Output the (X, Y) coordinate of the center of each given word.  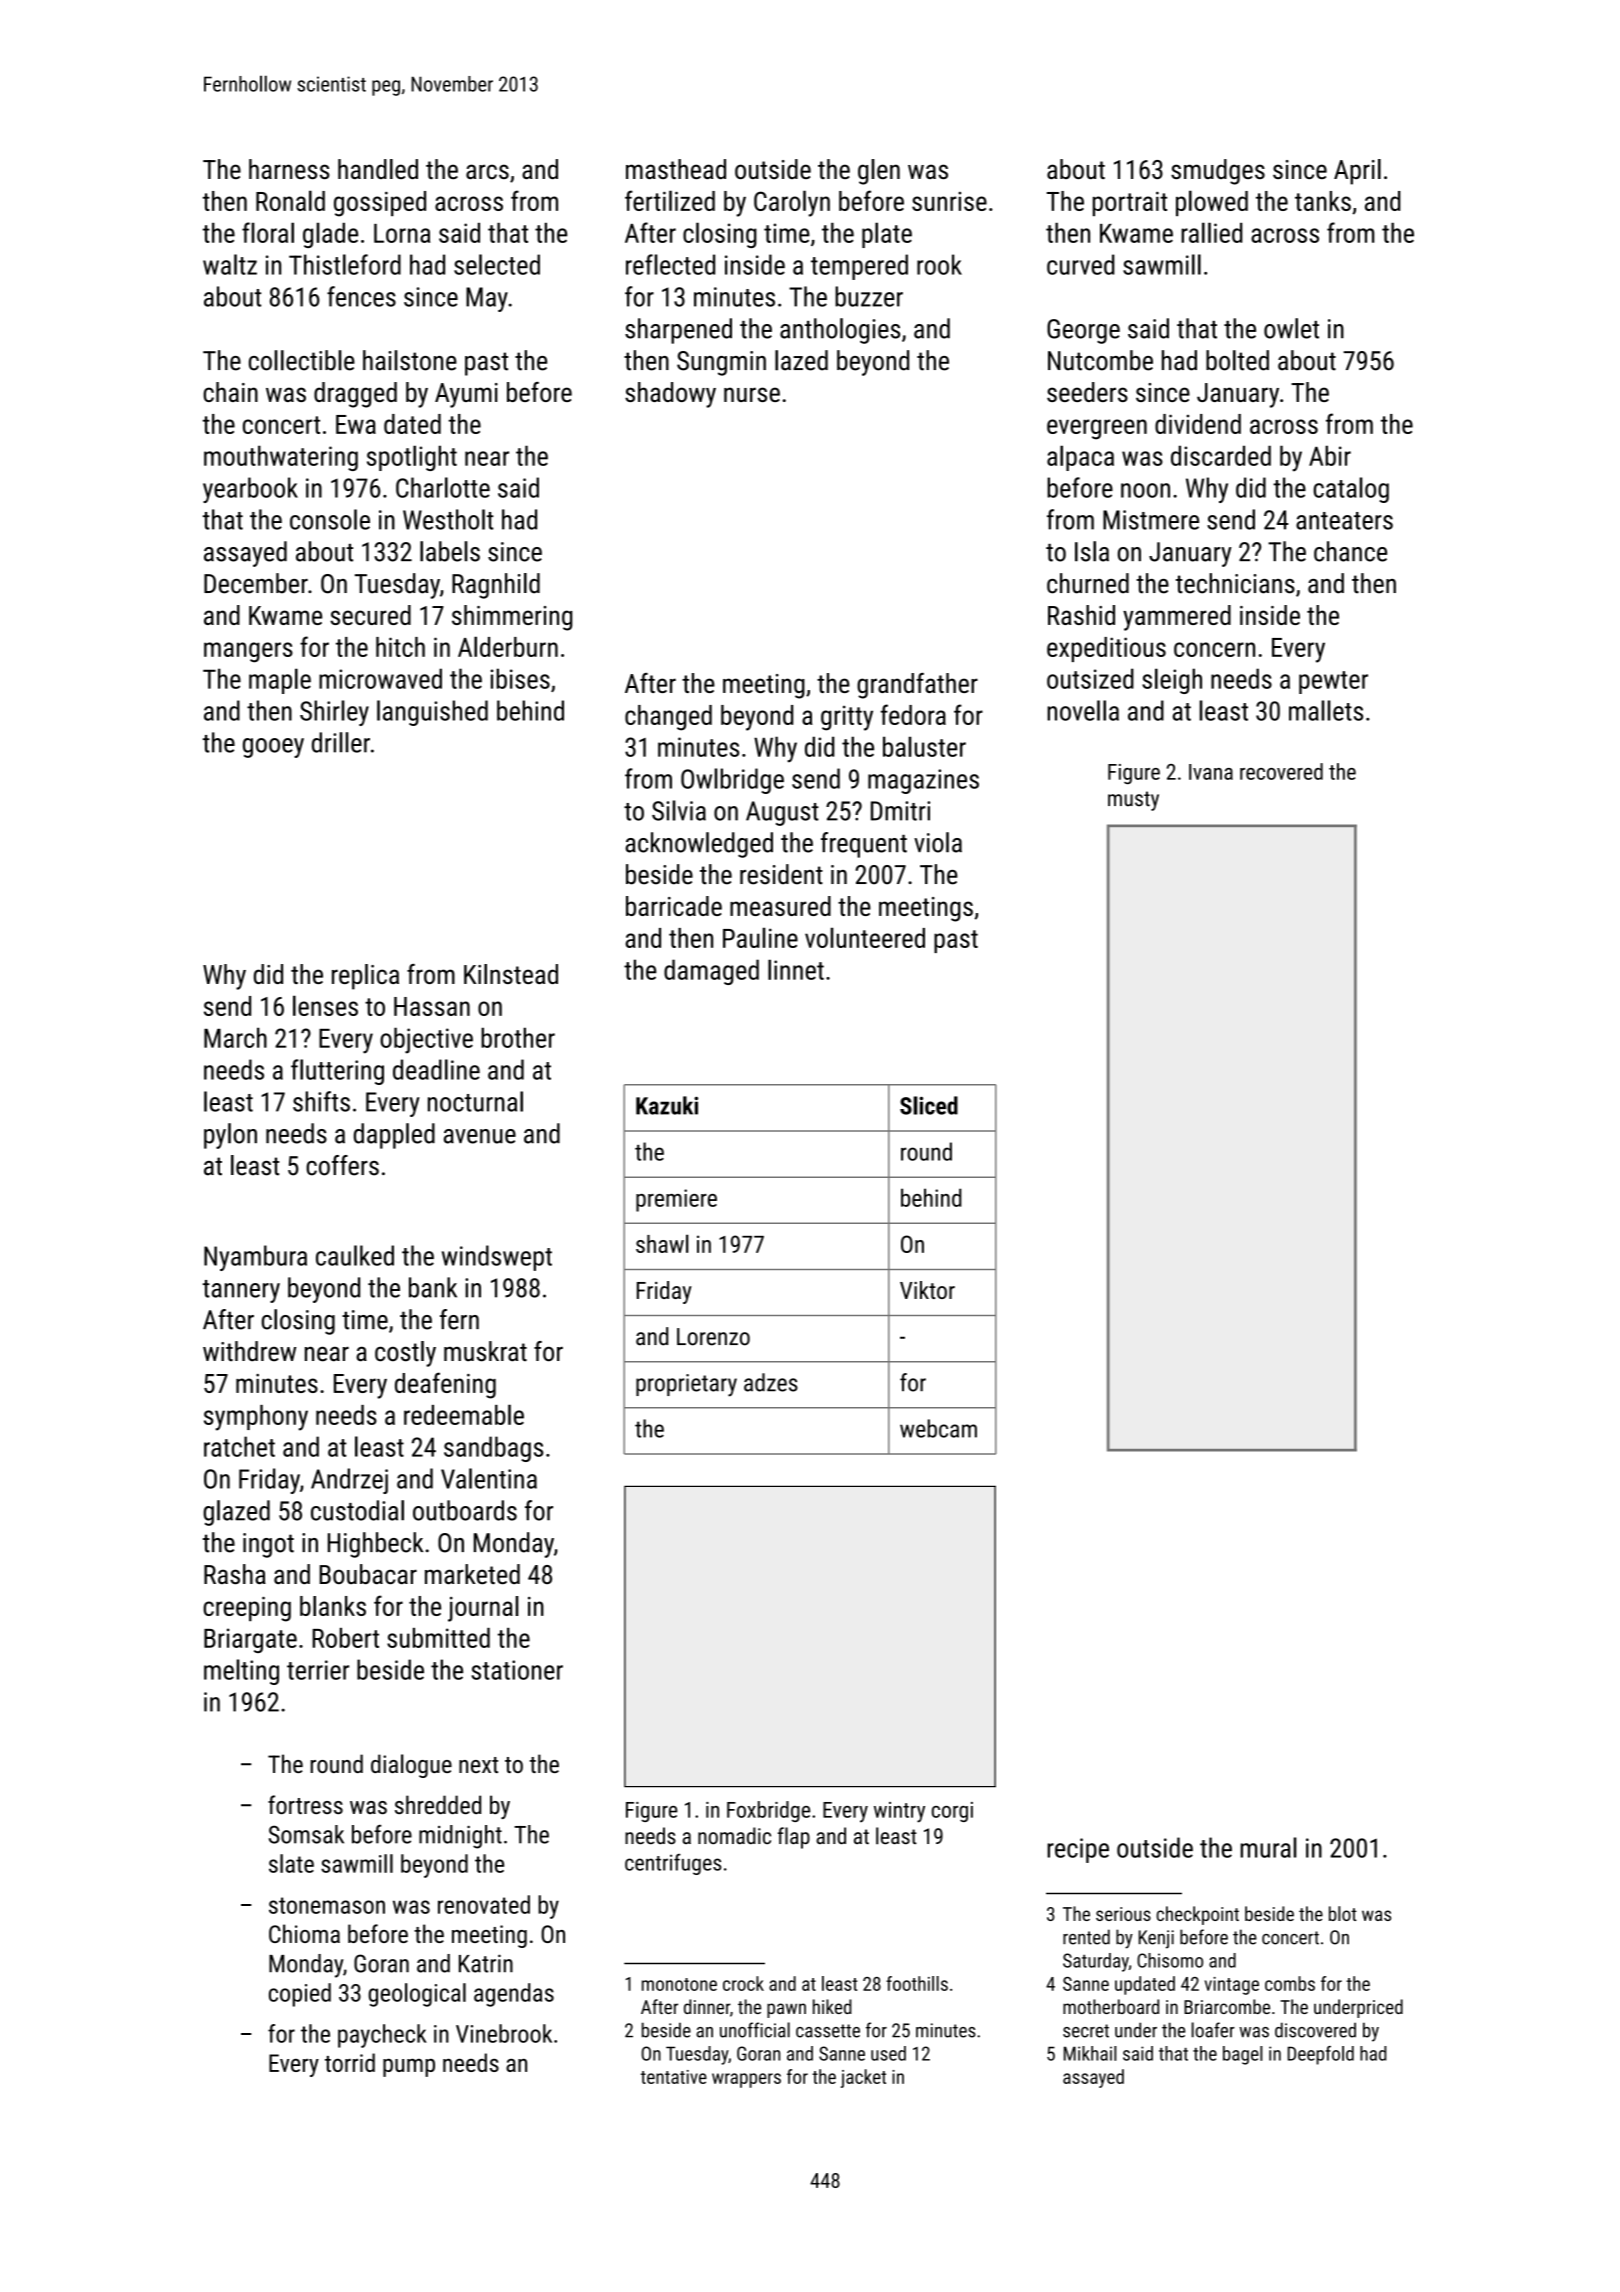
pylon (230, 1136)
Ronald (290, 200)
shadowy (670, 395)
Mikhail (1090, 2053)
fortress (305, 1804)
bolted (1237, 360)
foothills (917, 1983)
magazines (923, 781)
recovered (1281, 771)
